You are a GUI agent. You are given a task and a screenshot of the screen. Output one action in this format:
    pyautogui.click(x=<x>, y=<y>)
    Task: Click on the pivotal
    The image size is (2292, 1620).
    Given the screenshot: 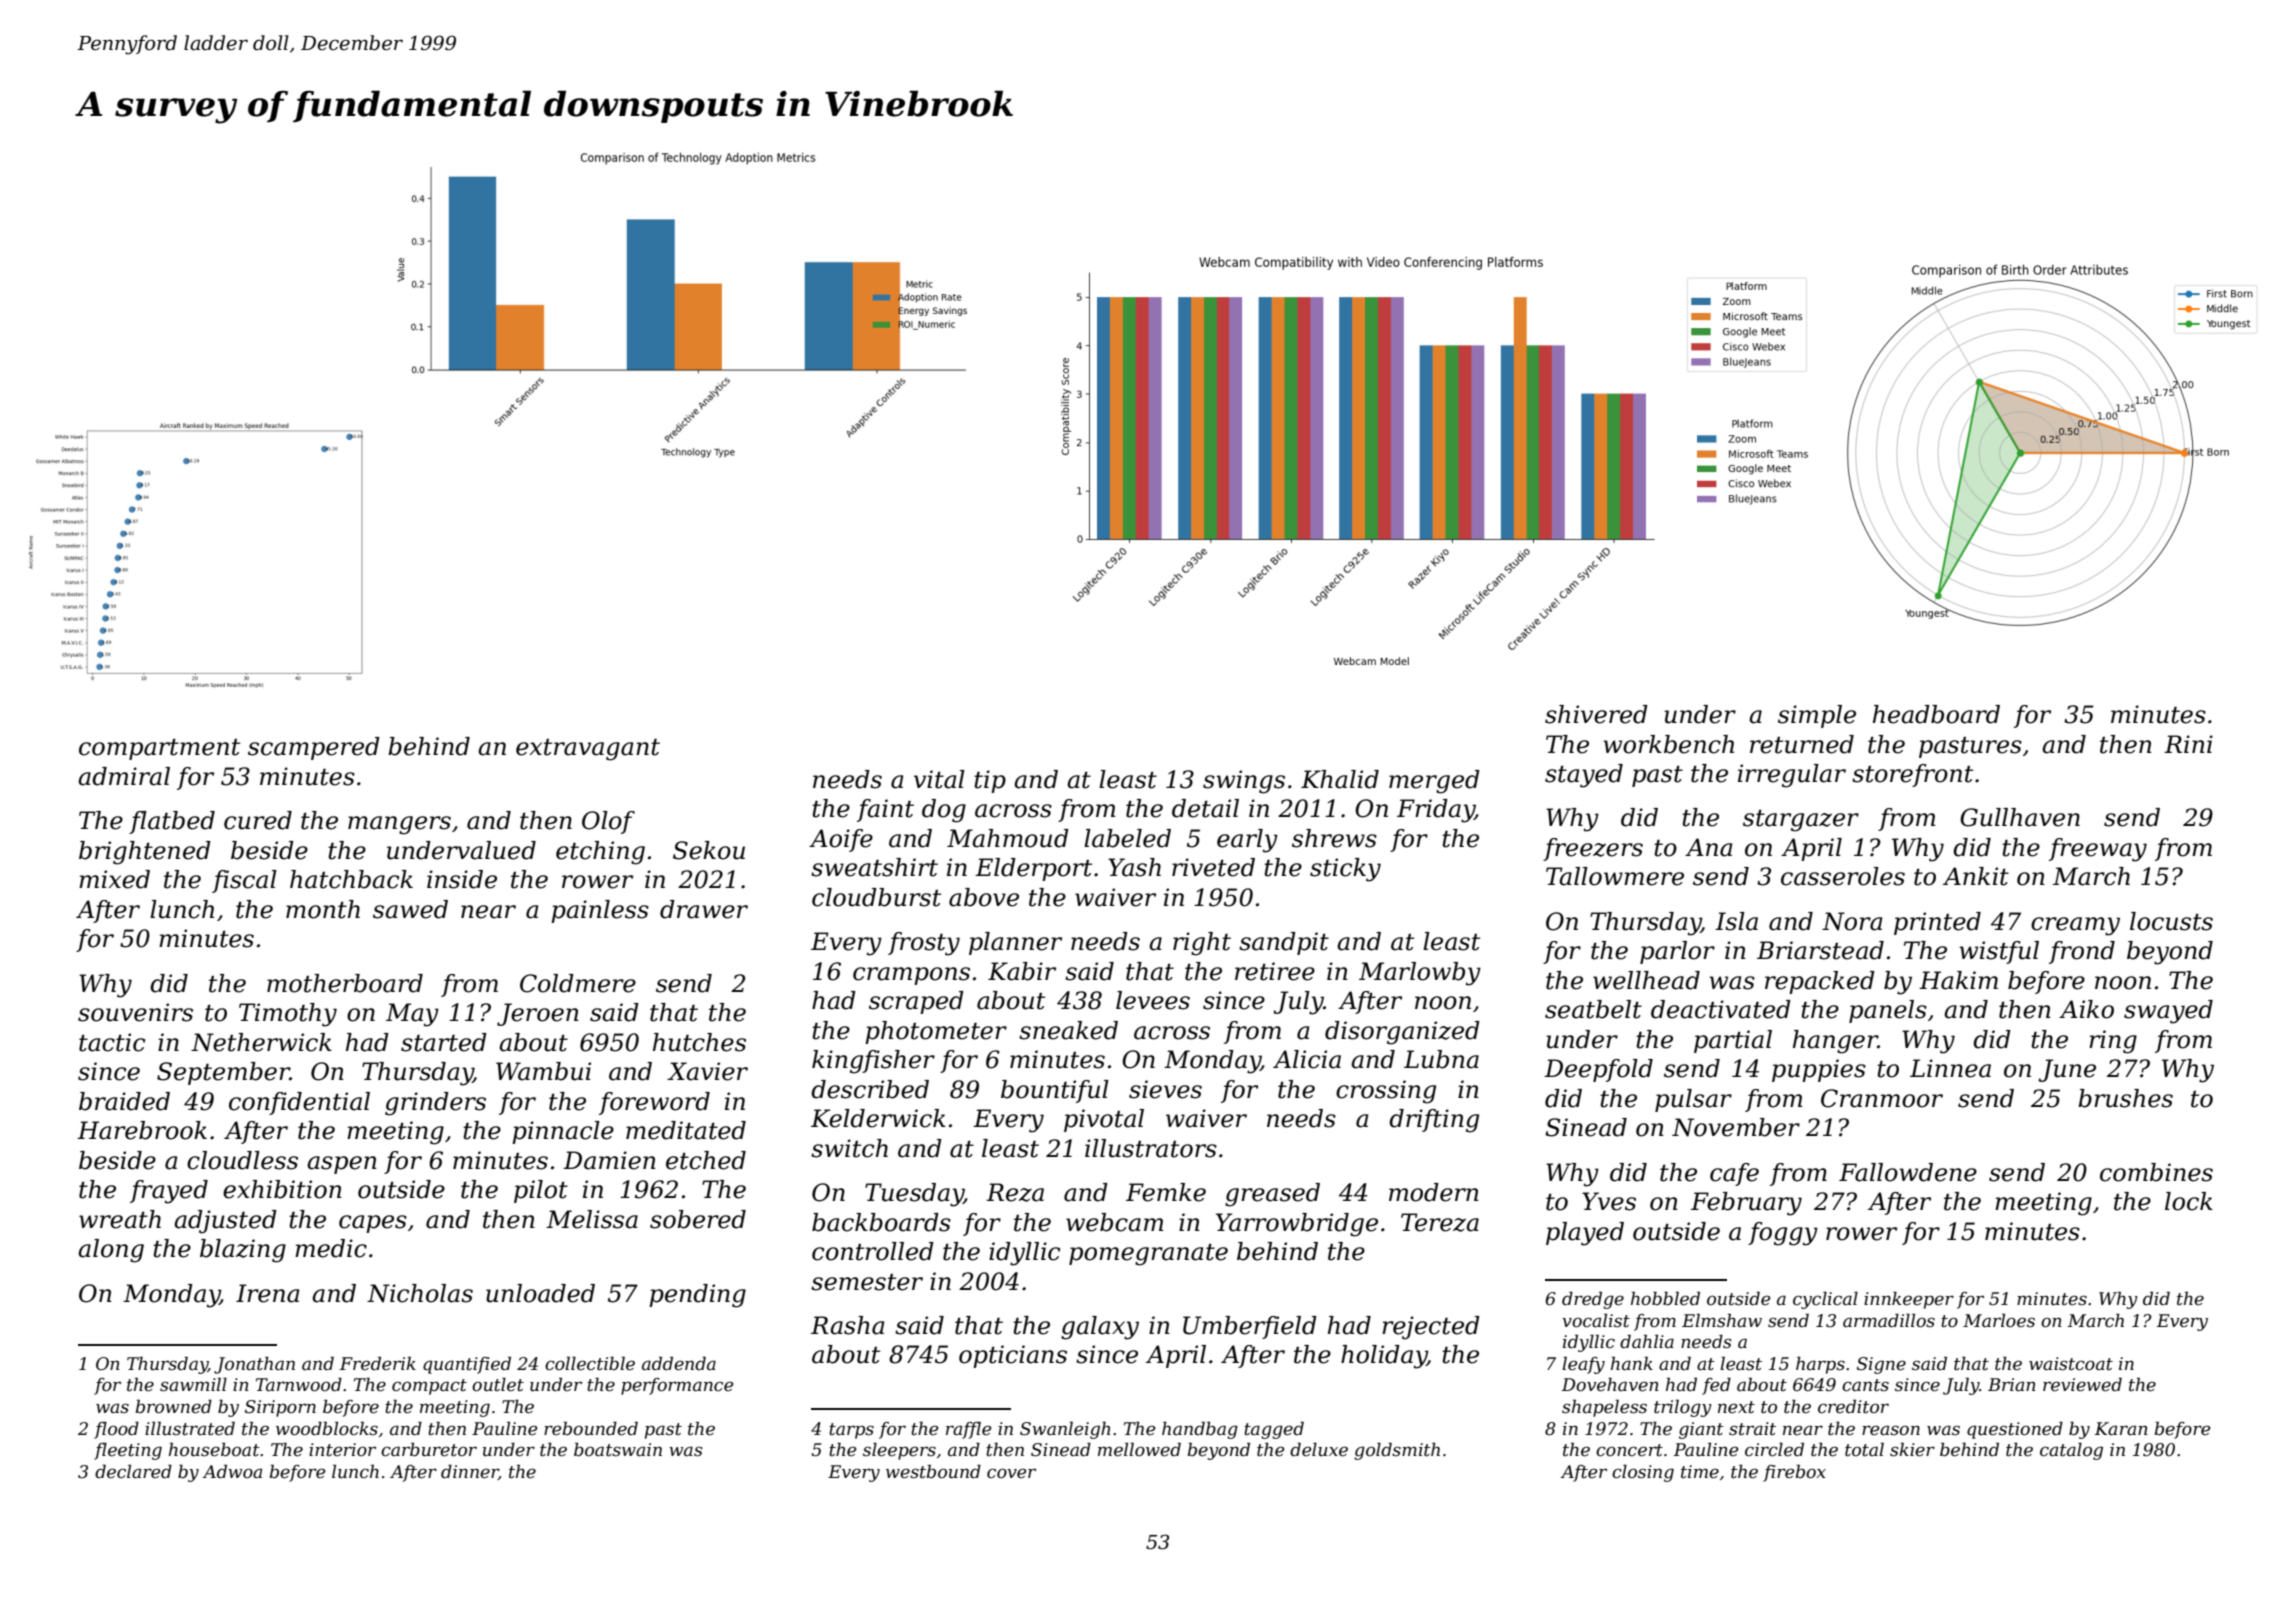 What is the action you would take?
    pyautogui.click(x=1104, y=1120)
